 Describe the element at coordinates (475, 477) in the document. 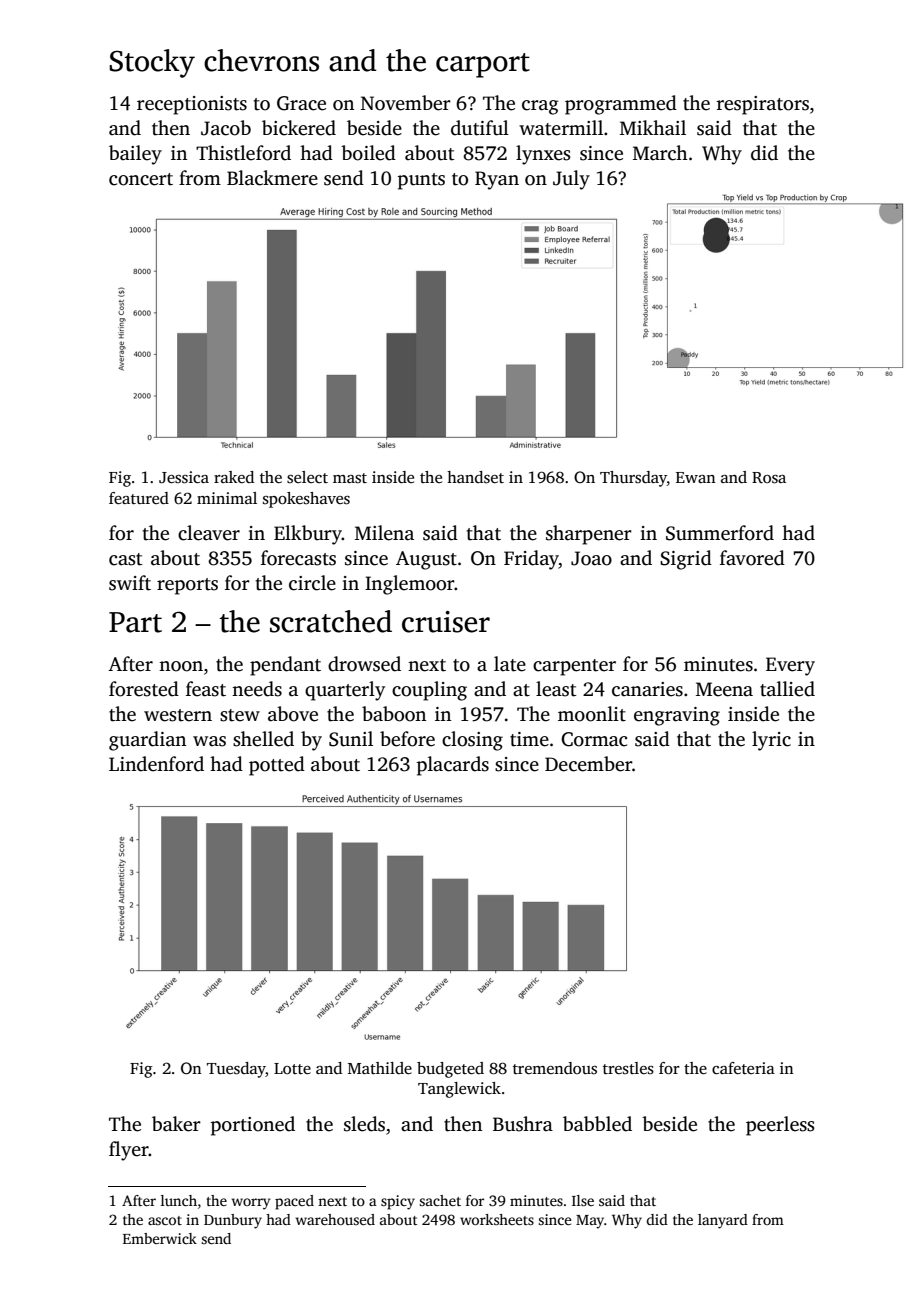

I see `handset` at that location.
